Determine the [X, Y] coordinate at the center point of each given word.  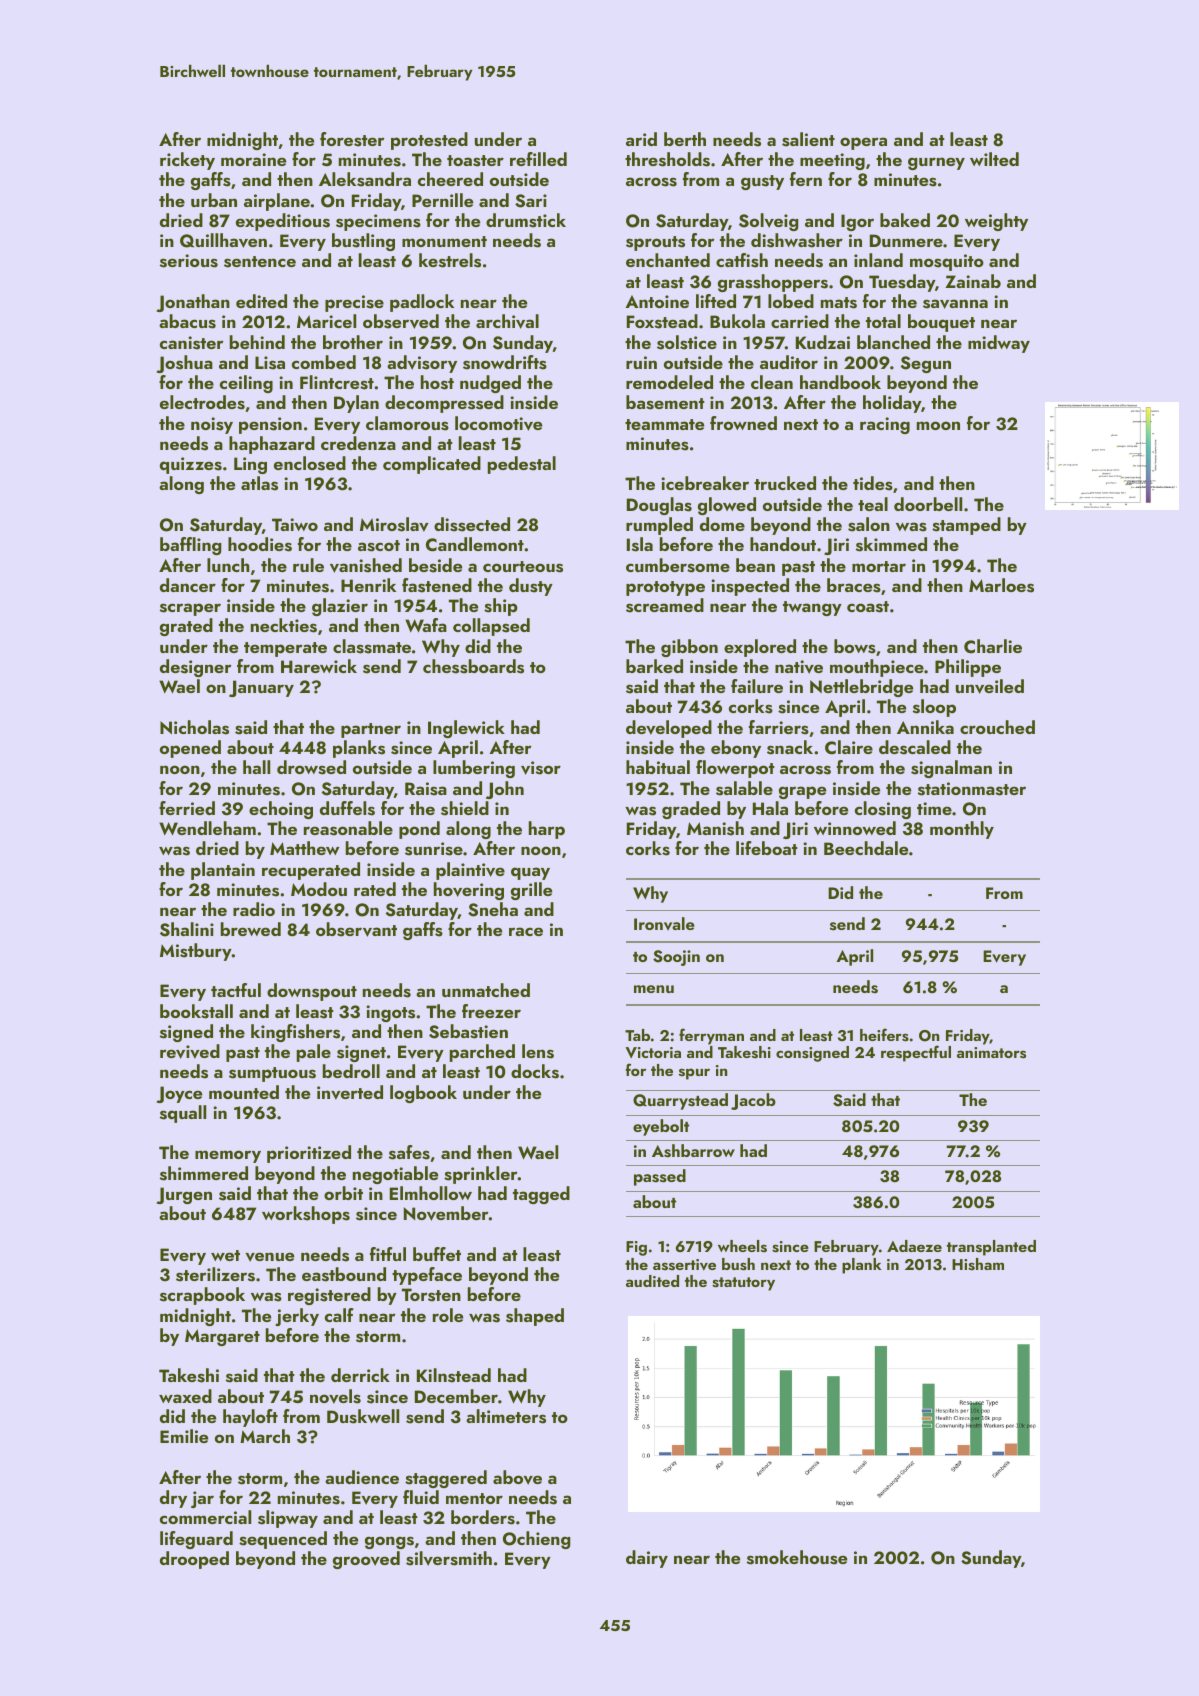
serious [189, 261]
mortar [879, 566]
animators [991, 1053]
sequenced [283, 1540]
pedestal [522, 465]
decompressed [444, 404]
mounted [244, 1092]
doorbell [928, 504]
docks [535, 1071]
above [517, 1477]
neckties [284, 625]
